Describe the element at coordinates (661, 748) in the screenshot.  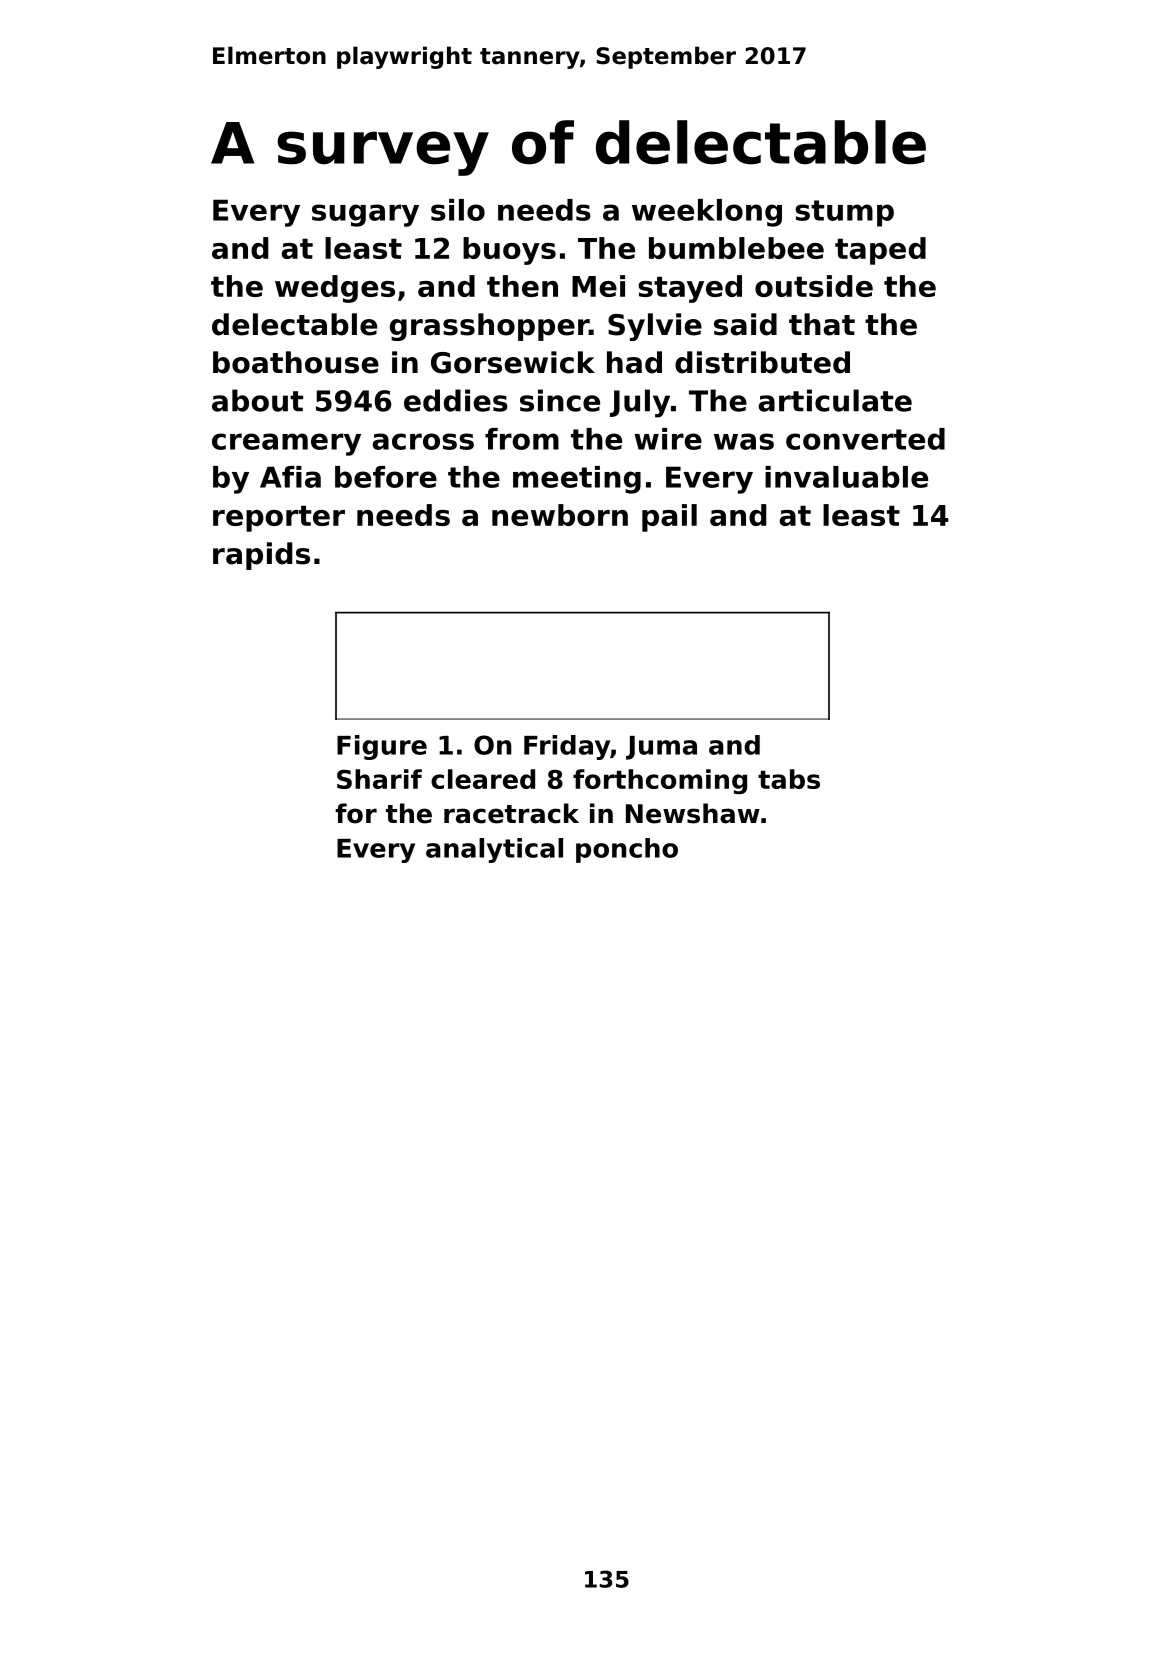
I see `Juma` at that location.
